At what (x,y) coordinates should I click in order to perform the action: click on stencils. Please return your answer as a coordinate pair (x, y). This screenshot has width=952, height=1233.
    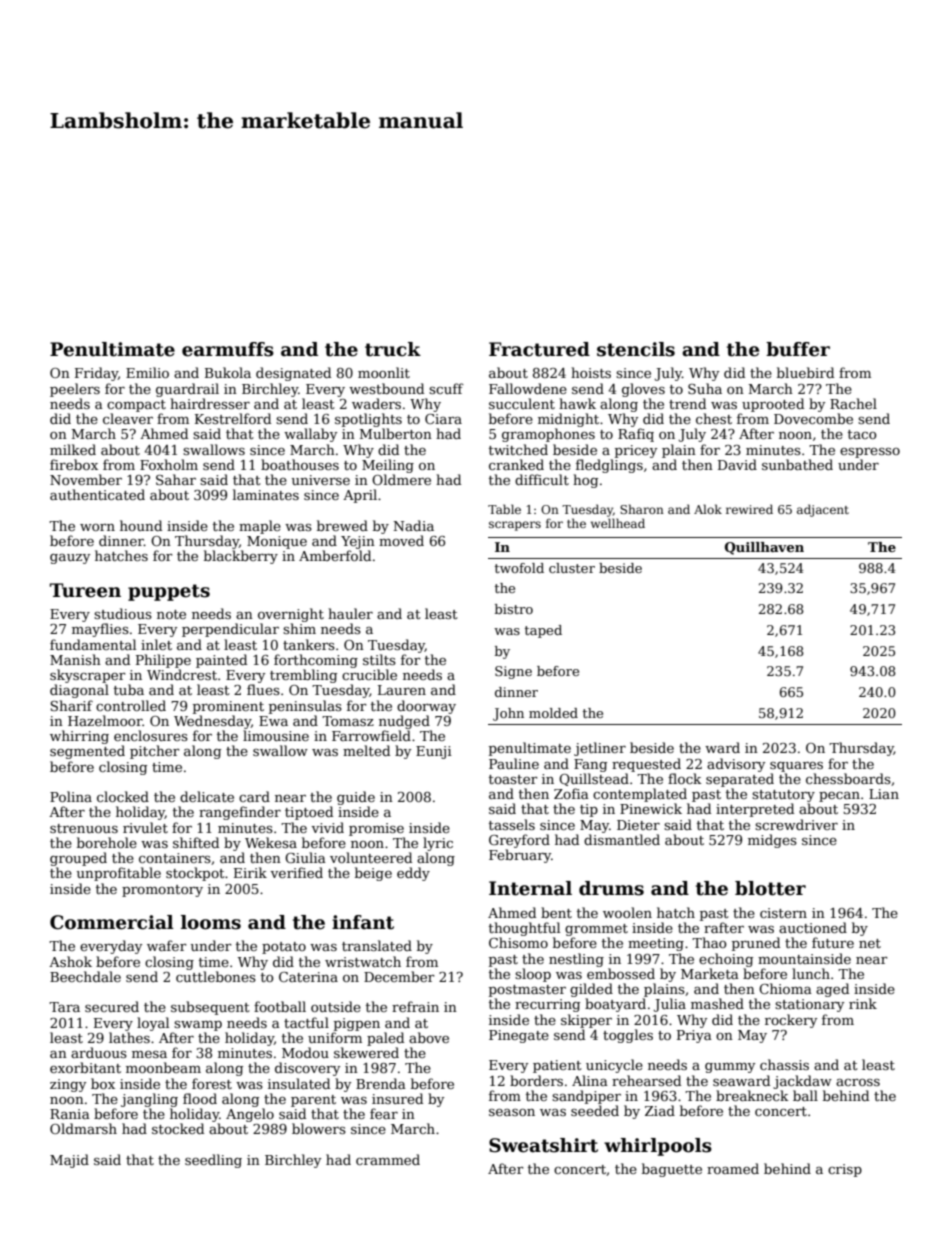
    Looking at the image, I should click on (636, 349).
